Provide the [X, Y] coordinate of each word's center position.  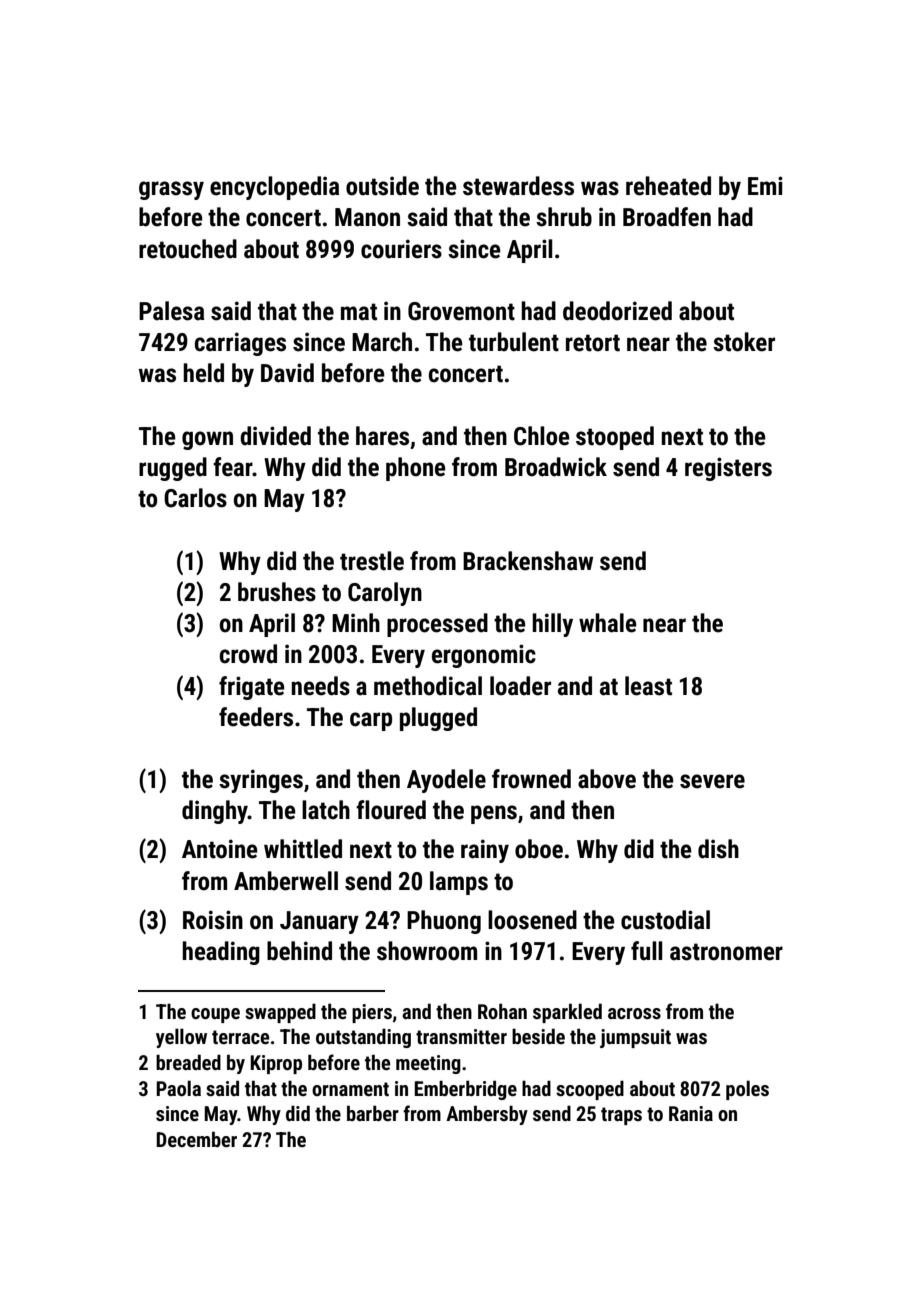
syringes [261, 781]
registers [728, 469]
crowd [248, 654]
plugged [438, 719]
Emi [765, 185]
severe [712, 781]
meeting [428, 1064]
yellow [181, 1038]
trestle [372, 561]
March [382, 342]
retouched [188, 249]
